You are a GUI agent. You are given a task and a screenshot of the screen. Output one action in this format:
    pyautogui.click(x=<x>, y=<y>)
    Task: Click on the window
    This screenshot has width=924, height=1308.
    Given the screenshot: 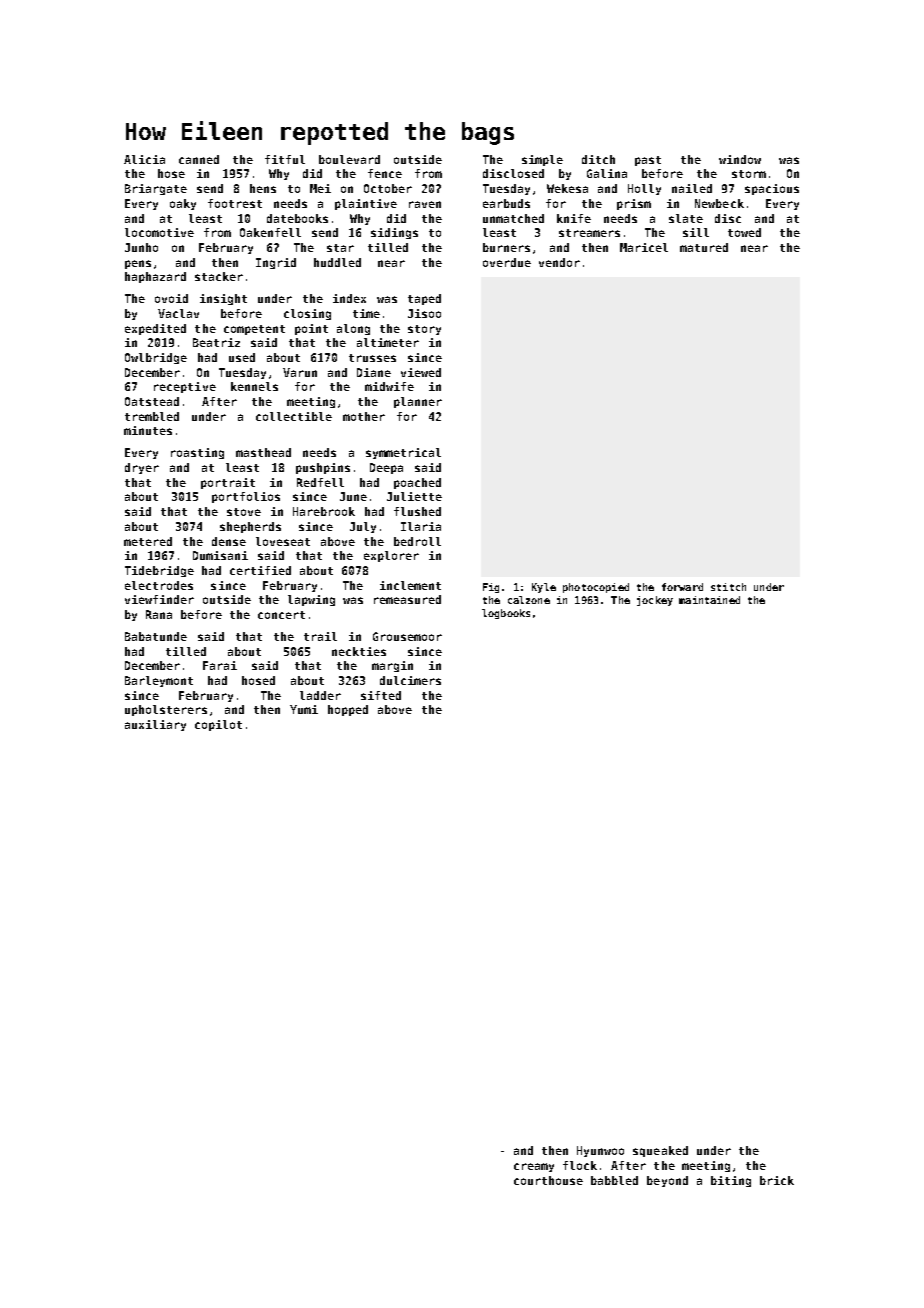 What is the action you would take?
    pyautogui.click(x=740, y=159)
